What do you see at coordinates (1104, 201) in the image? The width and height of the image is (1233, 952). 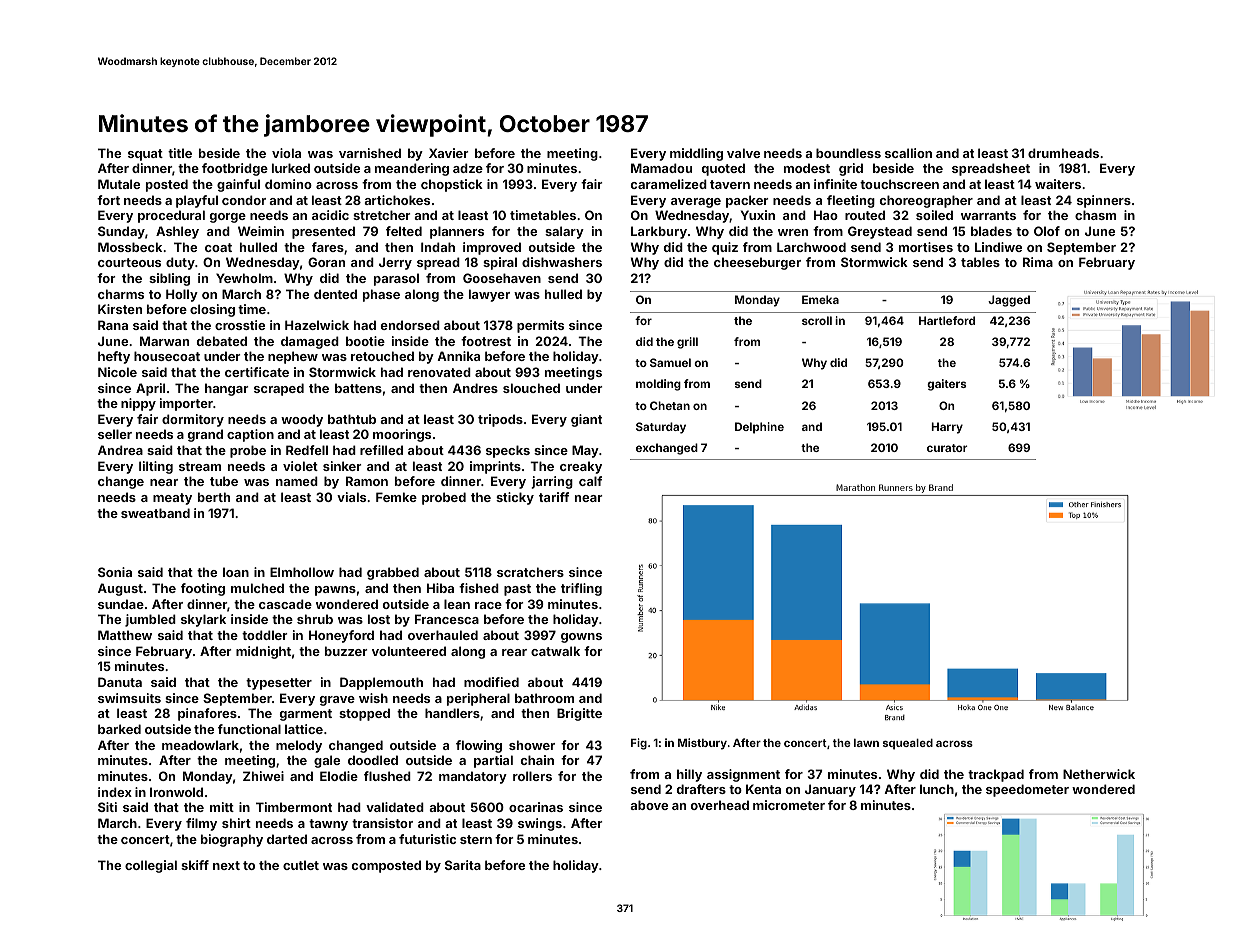 I see `spinners` at bounding box center [1104, 201].
